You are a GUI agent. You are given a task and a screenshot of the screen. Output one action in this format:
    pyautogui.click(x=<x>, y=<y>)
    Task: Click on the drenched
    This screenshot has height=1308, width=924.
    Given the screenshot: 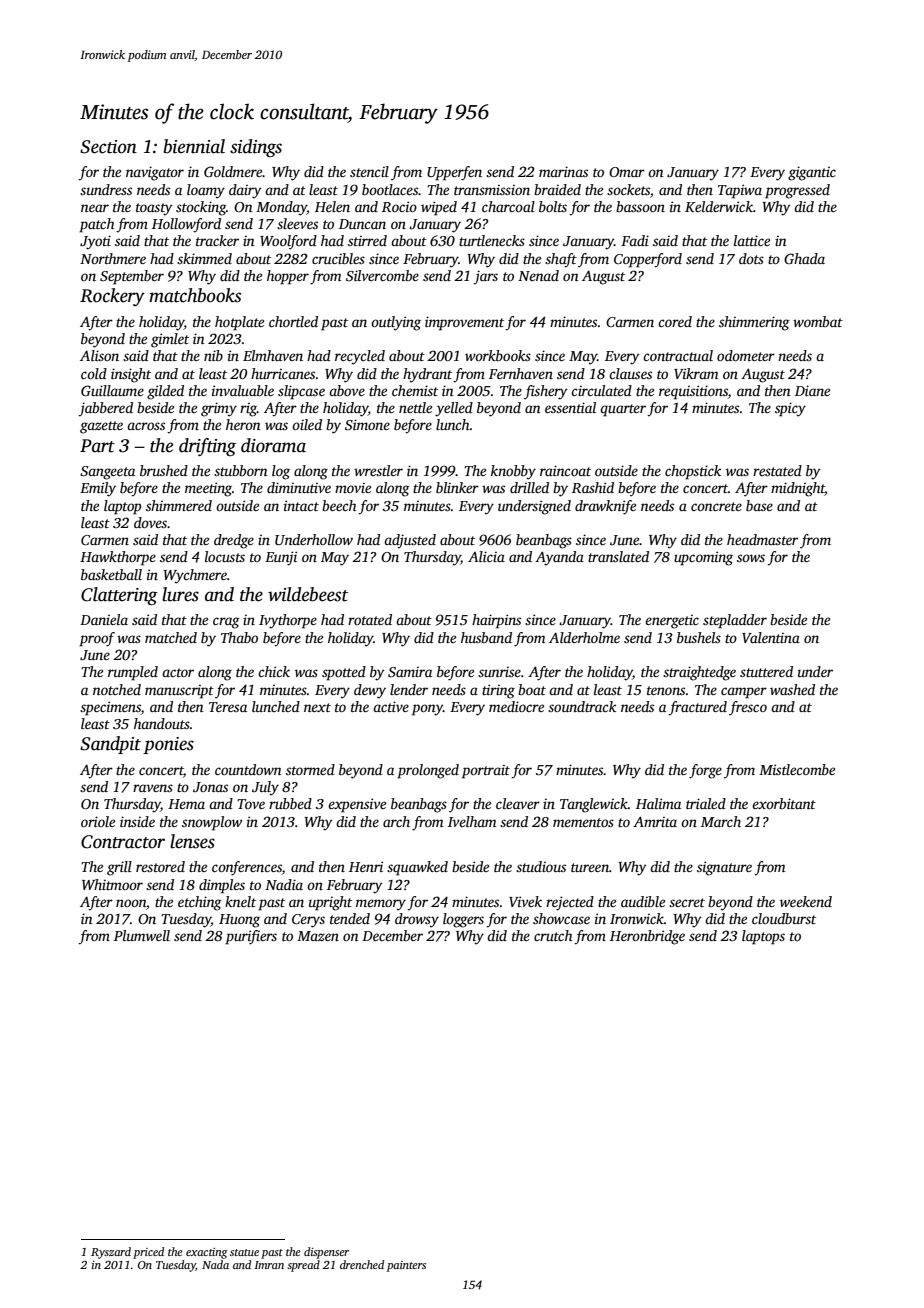 What is the action you would take?
    pyautogui.click(x=362, y=1264)
